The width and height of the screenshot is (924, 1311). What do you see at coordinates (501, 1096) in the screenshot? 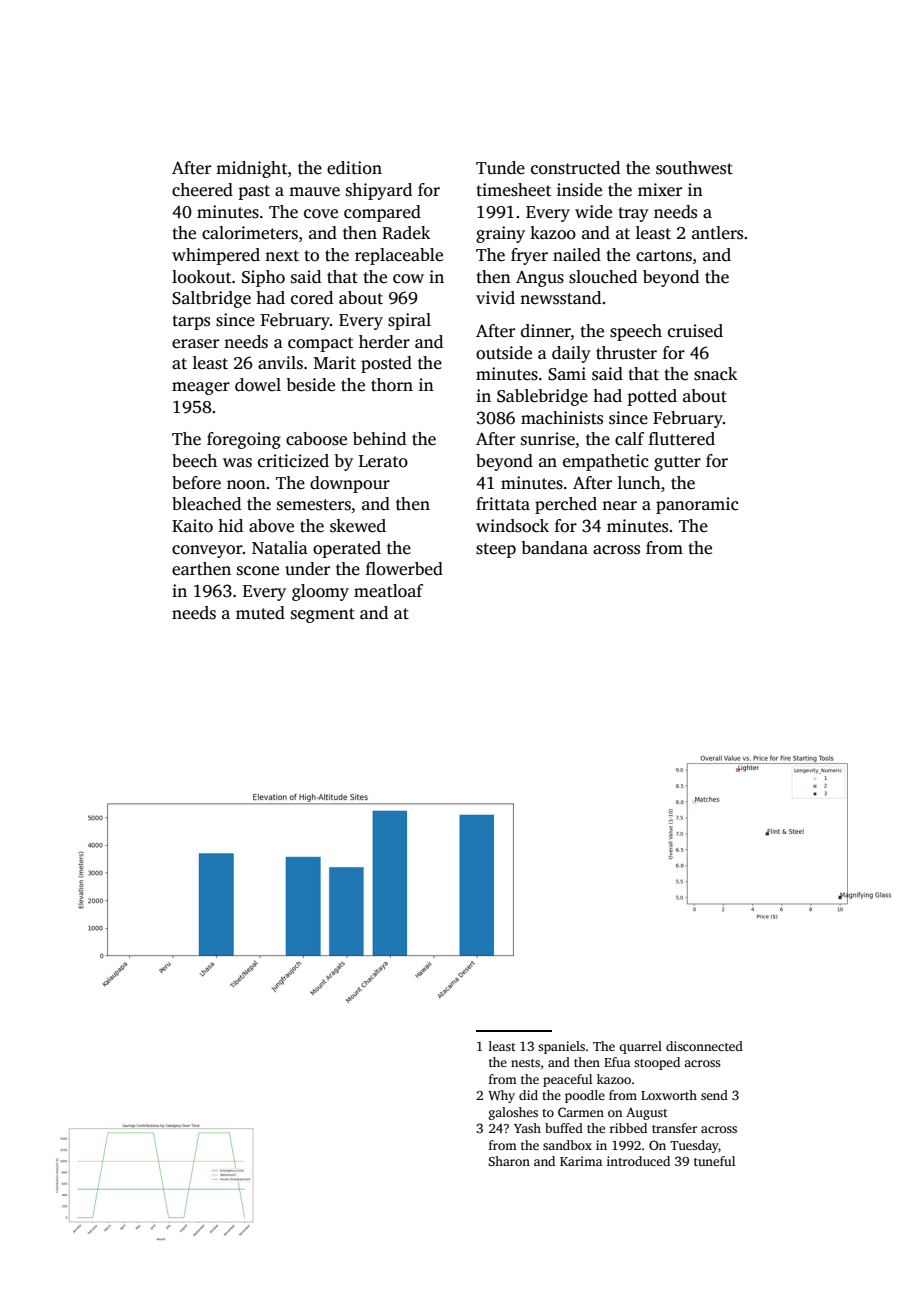
I see `Why` at bounding box center [501, 1096].
